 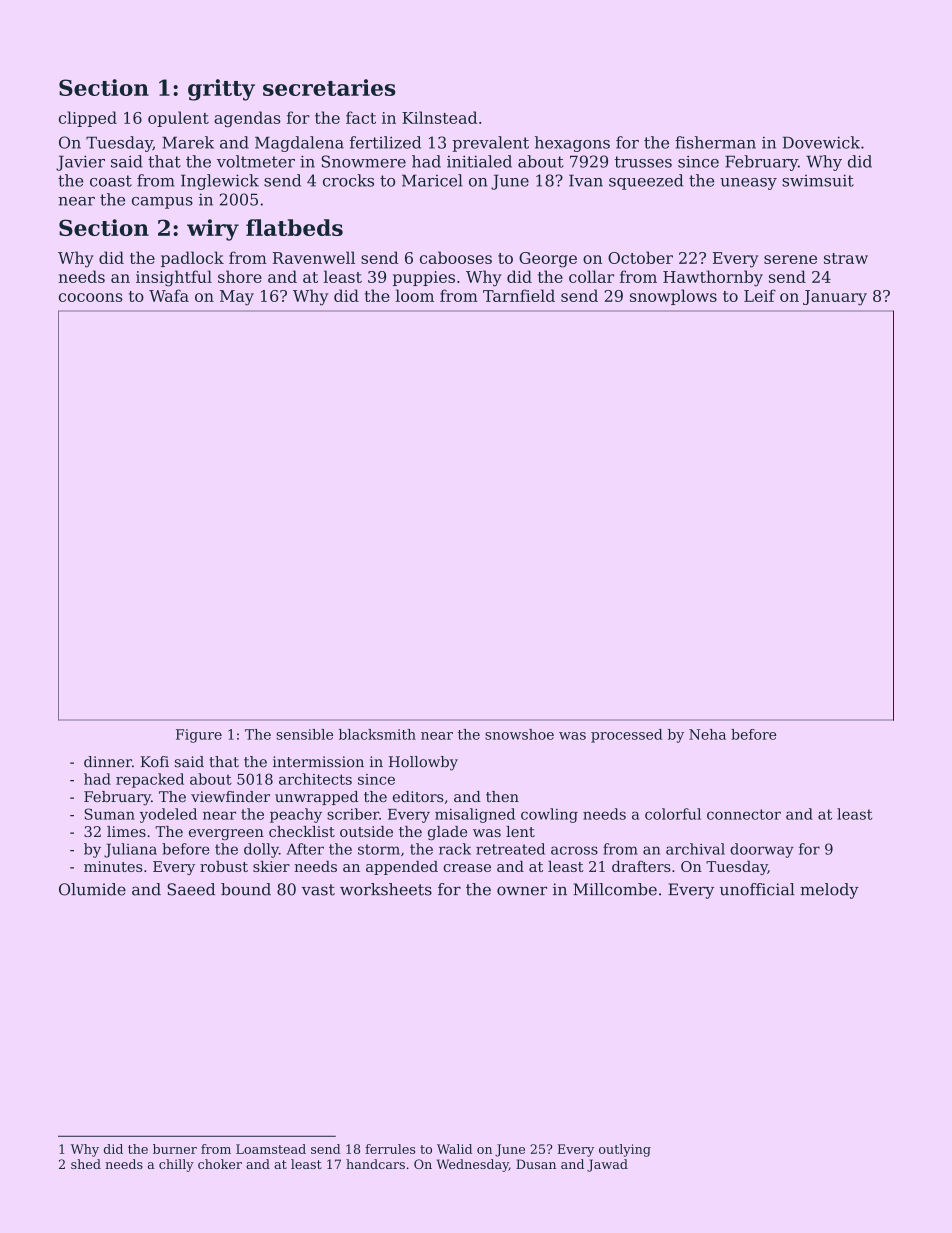 What do you see at coordinates (829, 891) in the page?
I see `melody` at bounding box center [829, 891].
